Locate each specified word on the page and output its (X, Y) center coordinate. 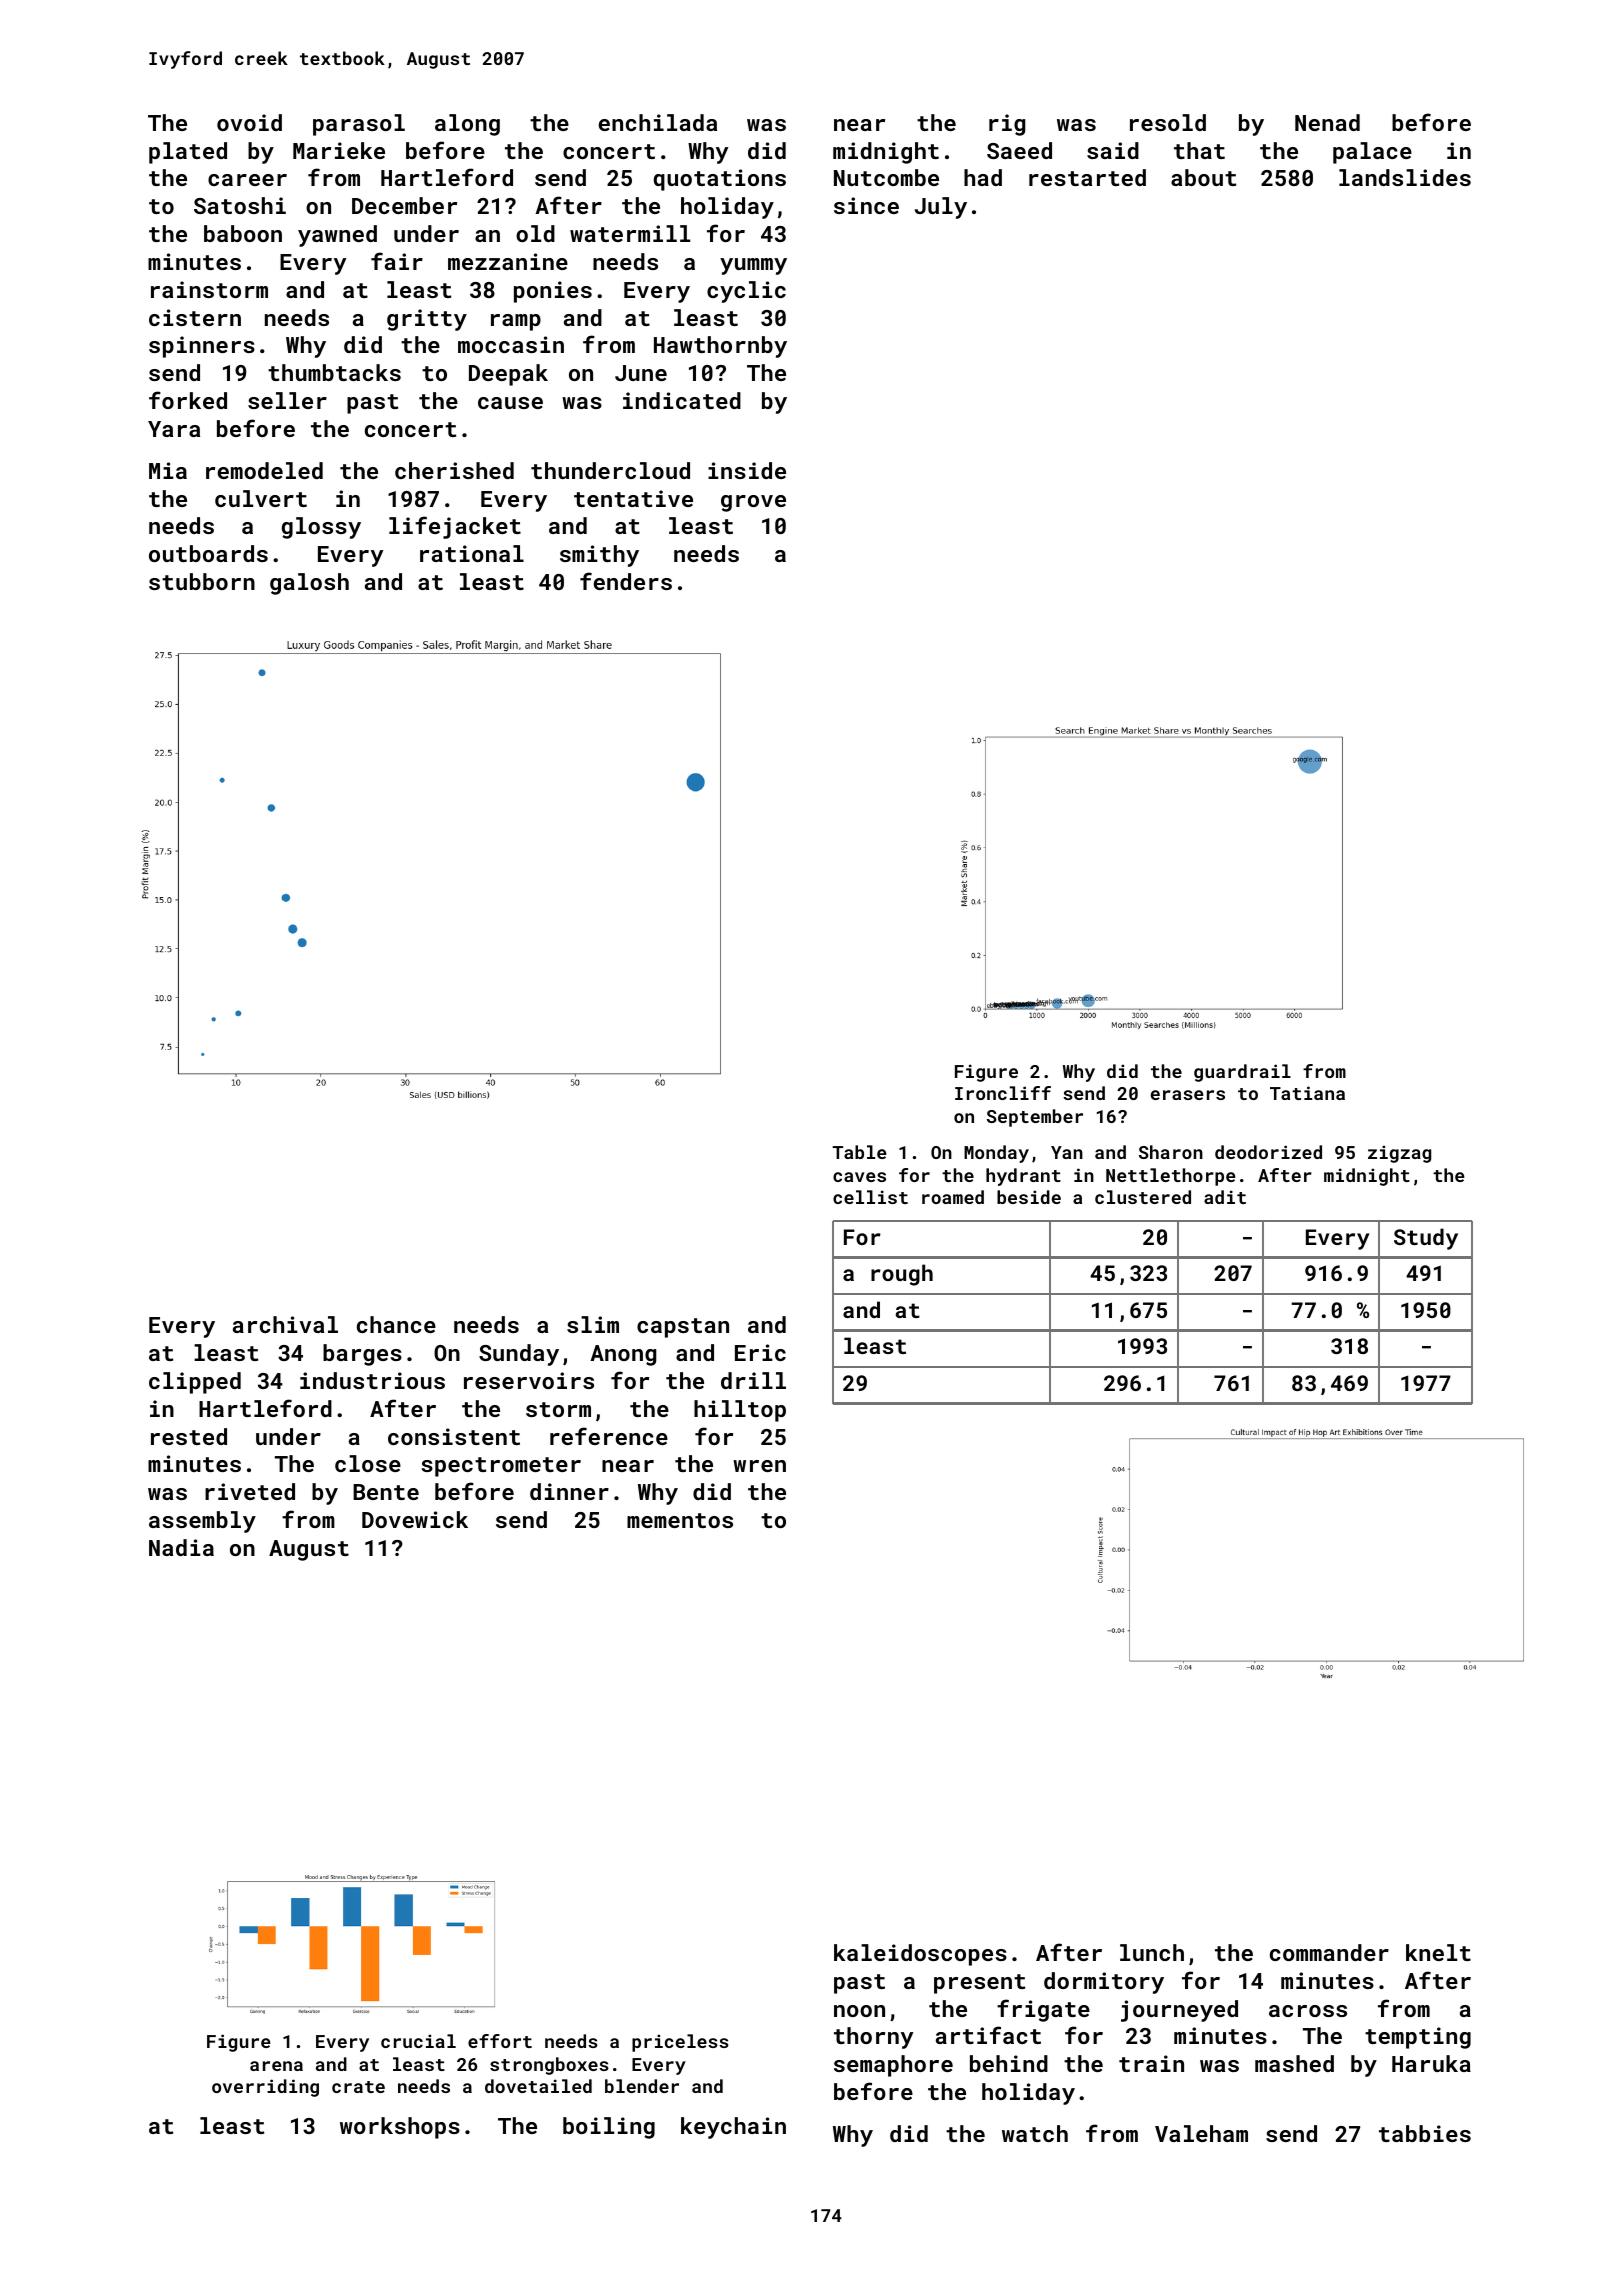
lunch (1152, 1952)
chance (396, 1324)
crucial (418, 2041)
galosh (309, 584)
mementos (680, 1520)
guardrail (1242, 1073)
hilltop (740, 1411)
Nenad (1327, 122)
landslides (1405, 177)
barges (362, 1355)
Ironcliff (1003, 1093)
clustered (1143, 1197)
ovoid (249, 122)
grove (753, 503)
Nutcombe (886, 177)
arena (276, 2066)
